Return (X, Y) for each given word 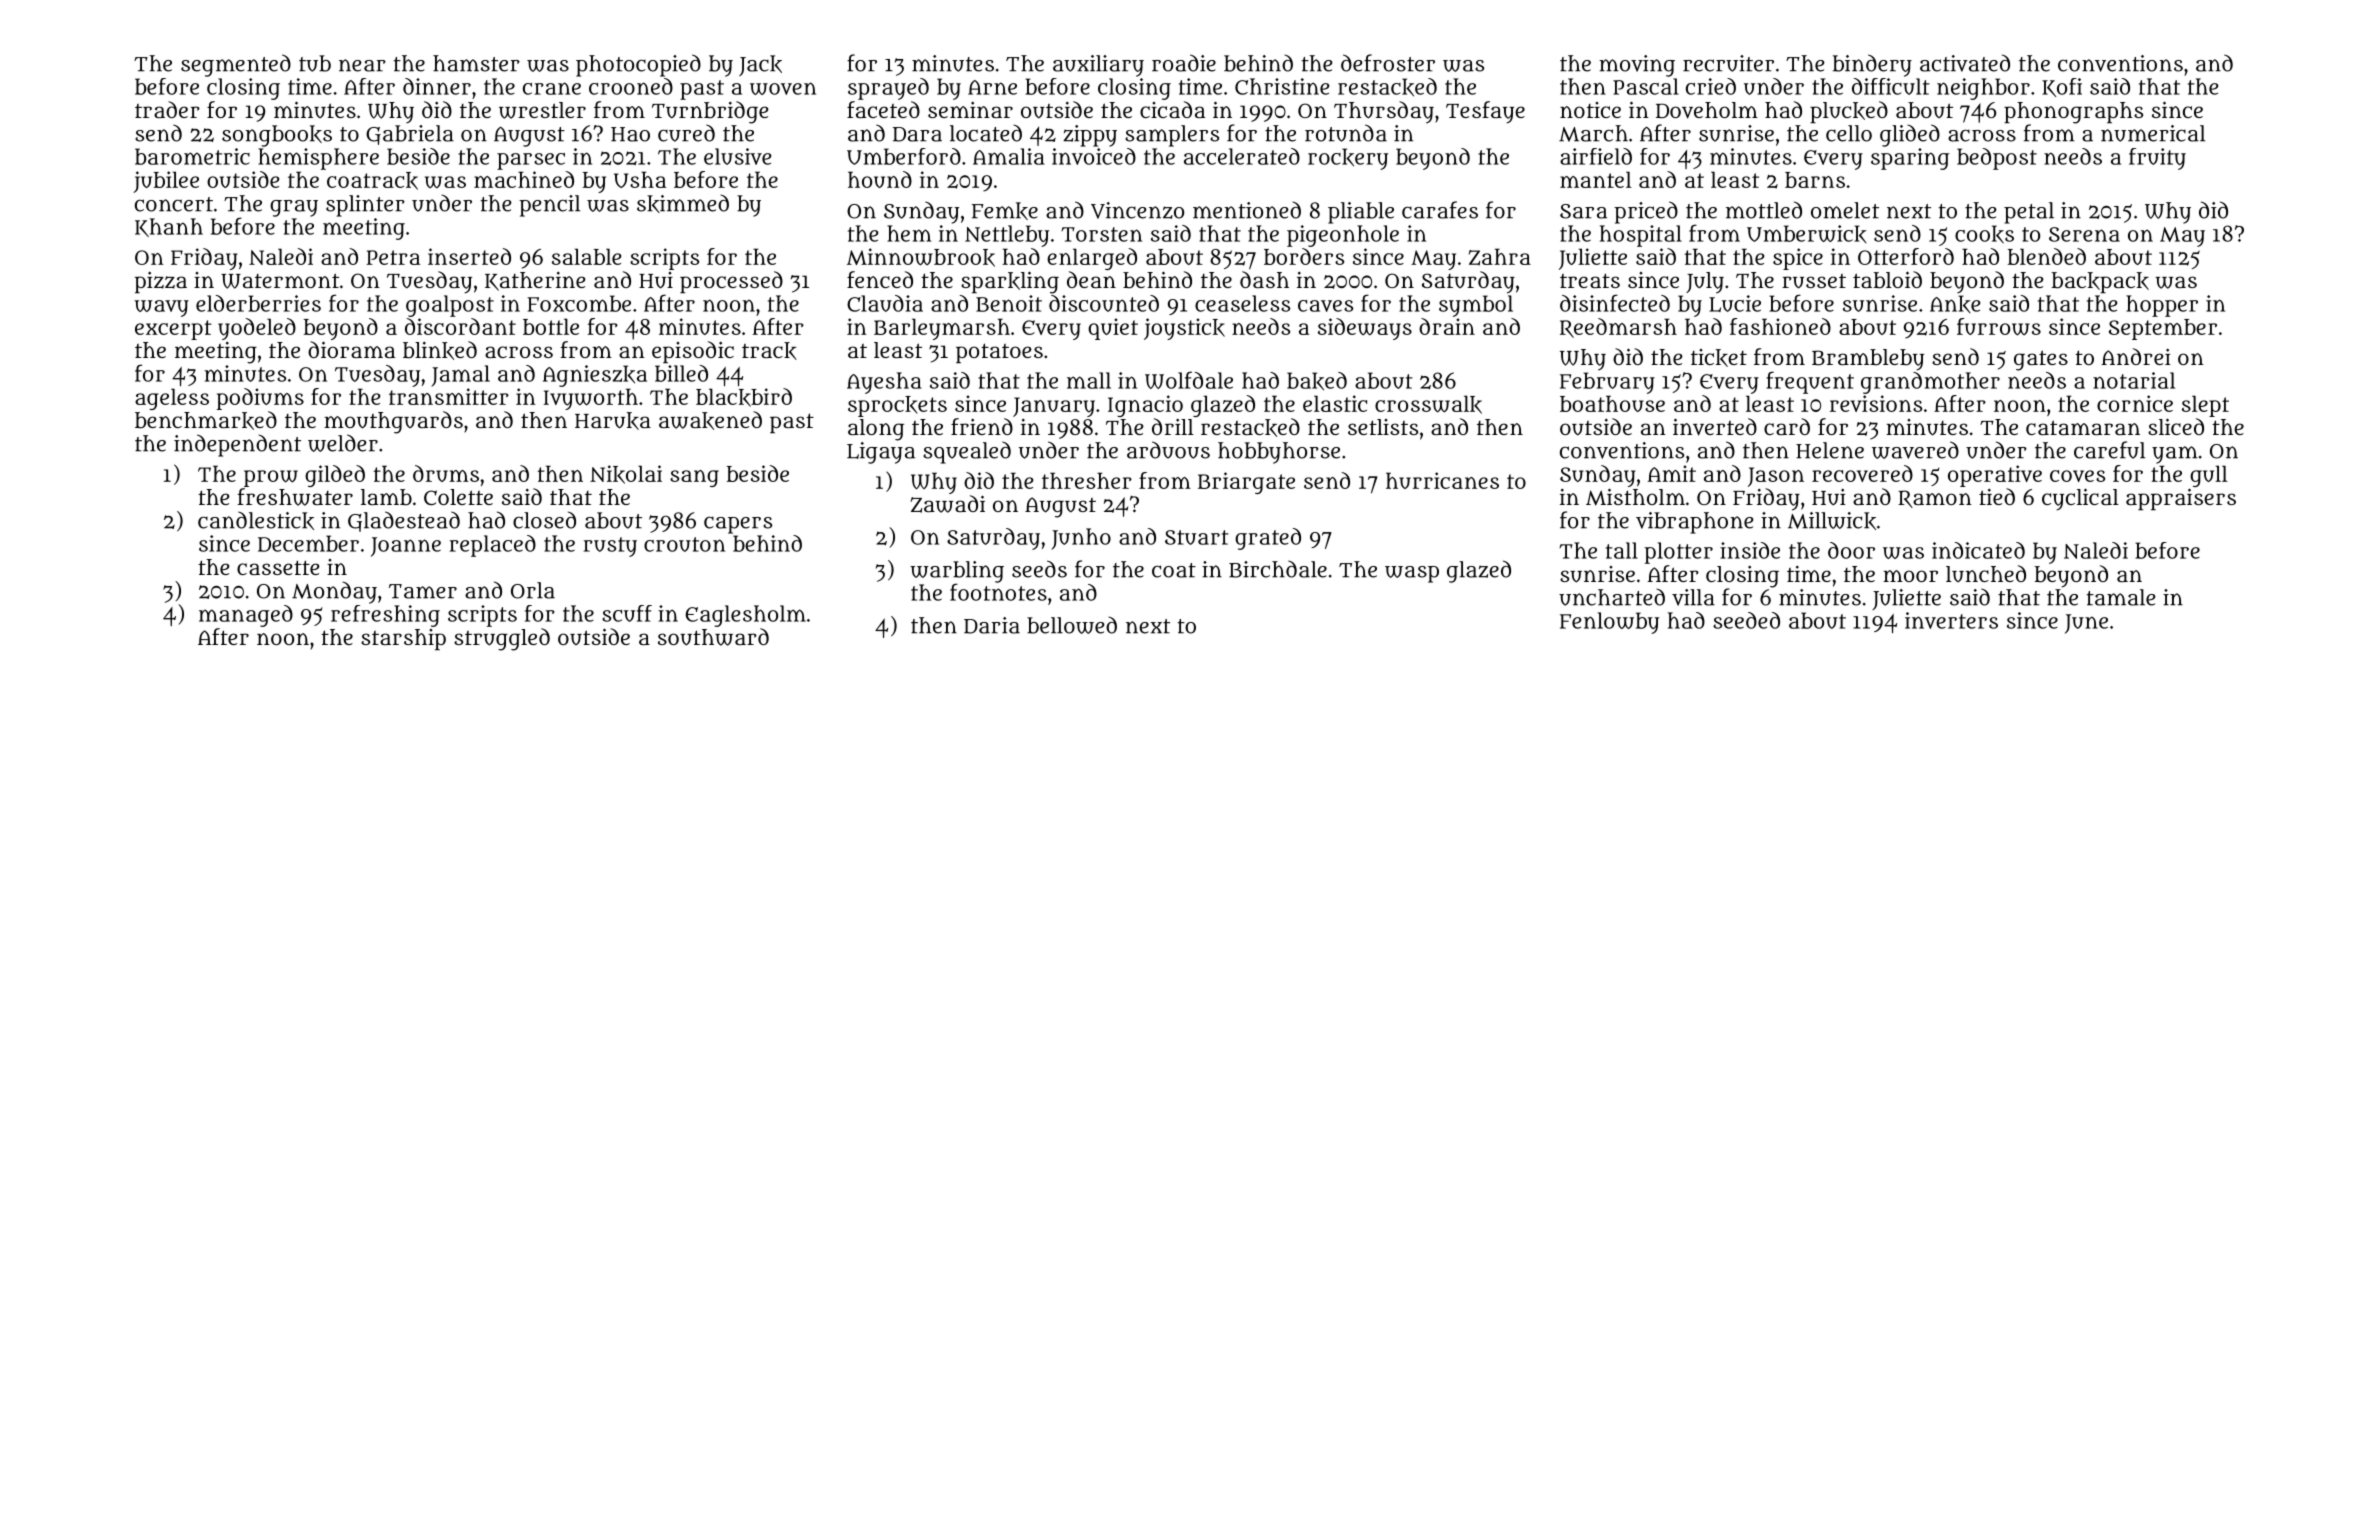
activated (1965, 63)
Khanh (169, 227)
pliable (1361, 213)
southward (713, 637)
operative (1995, 476)
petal (2029, 213)
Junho (1081, 539)
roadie (1184, 63)
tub (315, 63)
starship (403, 639)
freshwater (295, 497)
